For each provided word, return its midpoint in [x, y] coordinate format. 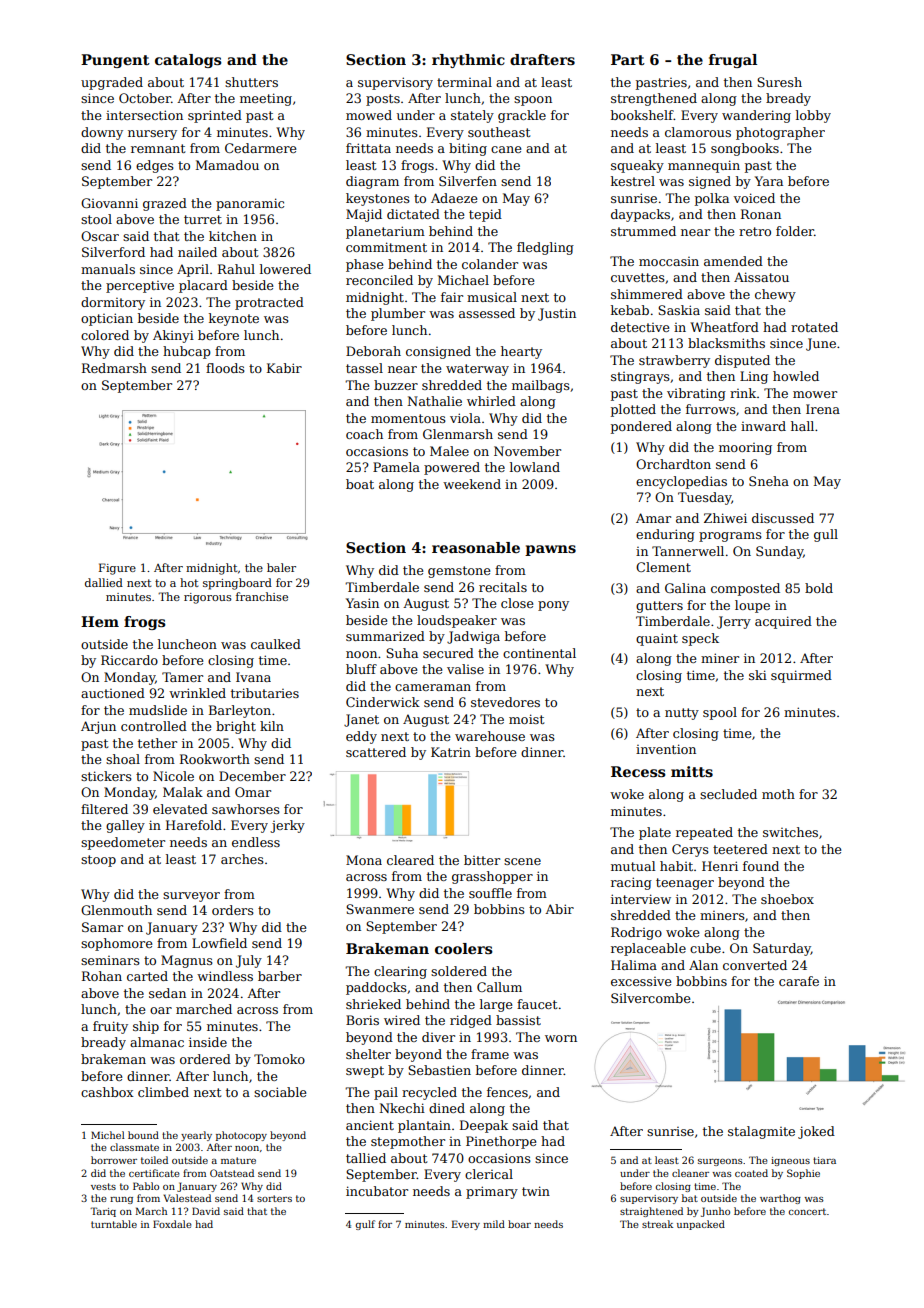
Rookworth [215, 759]
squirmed [801, 676]
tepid [485, 215]
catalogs [188, 61]
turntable [114, 1224]
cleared [410, 860]
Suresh [779, 82]
